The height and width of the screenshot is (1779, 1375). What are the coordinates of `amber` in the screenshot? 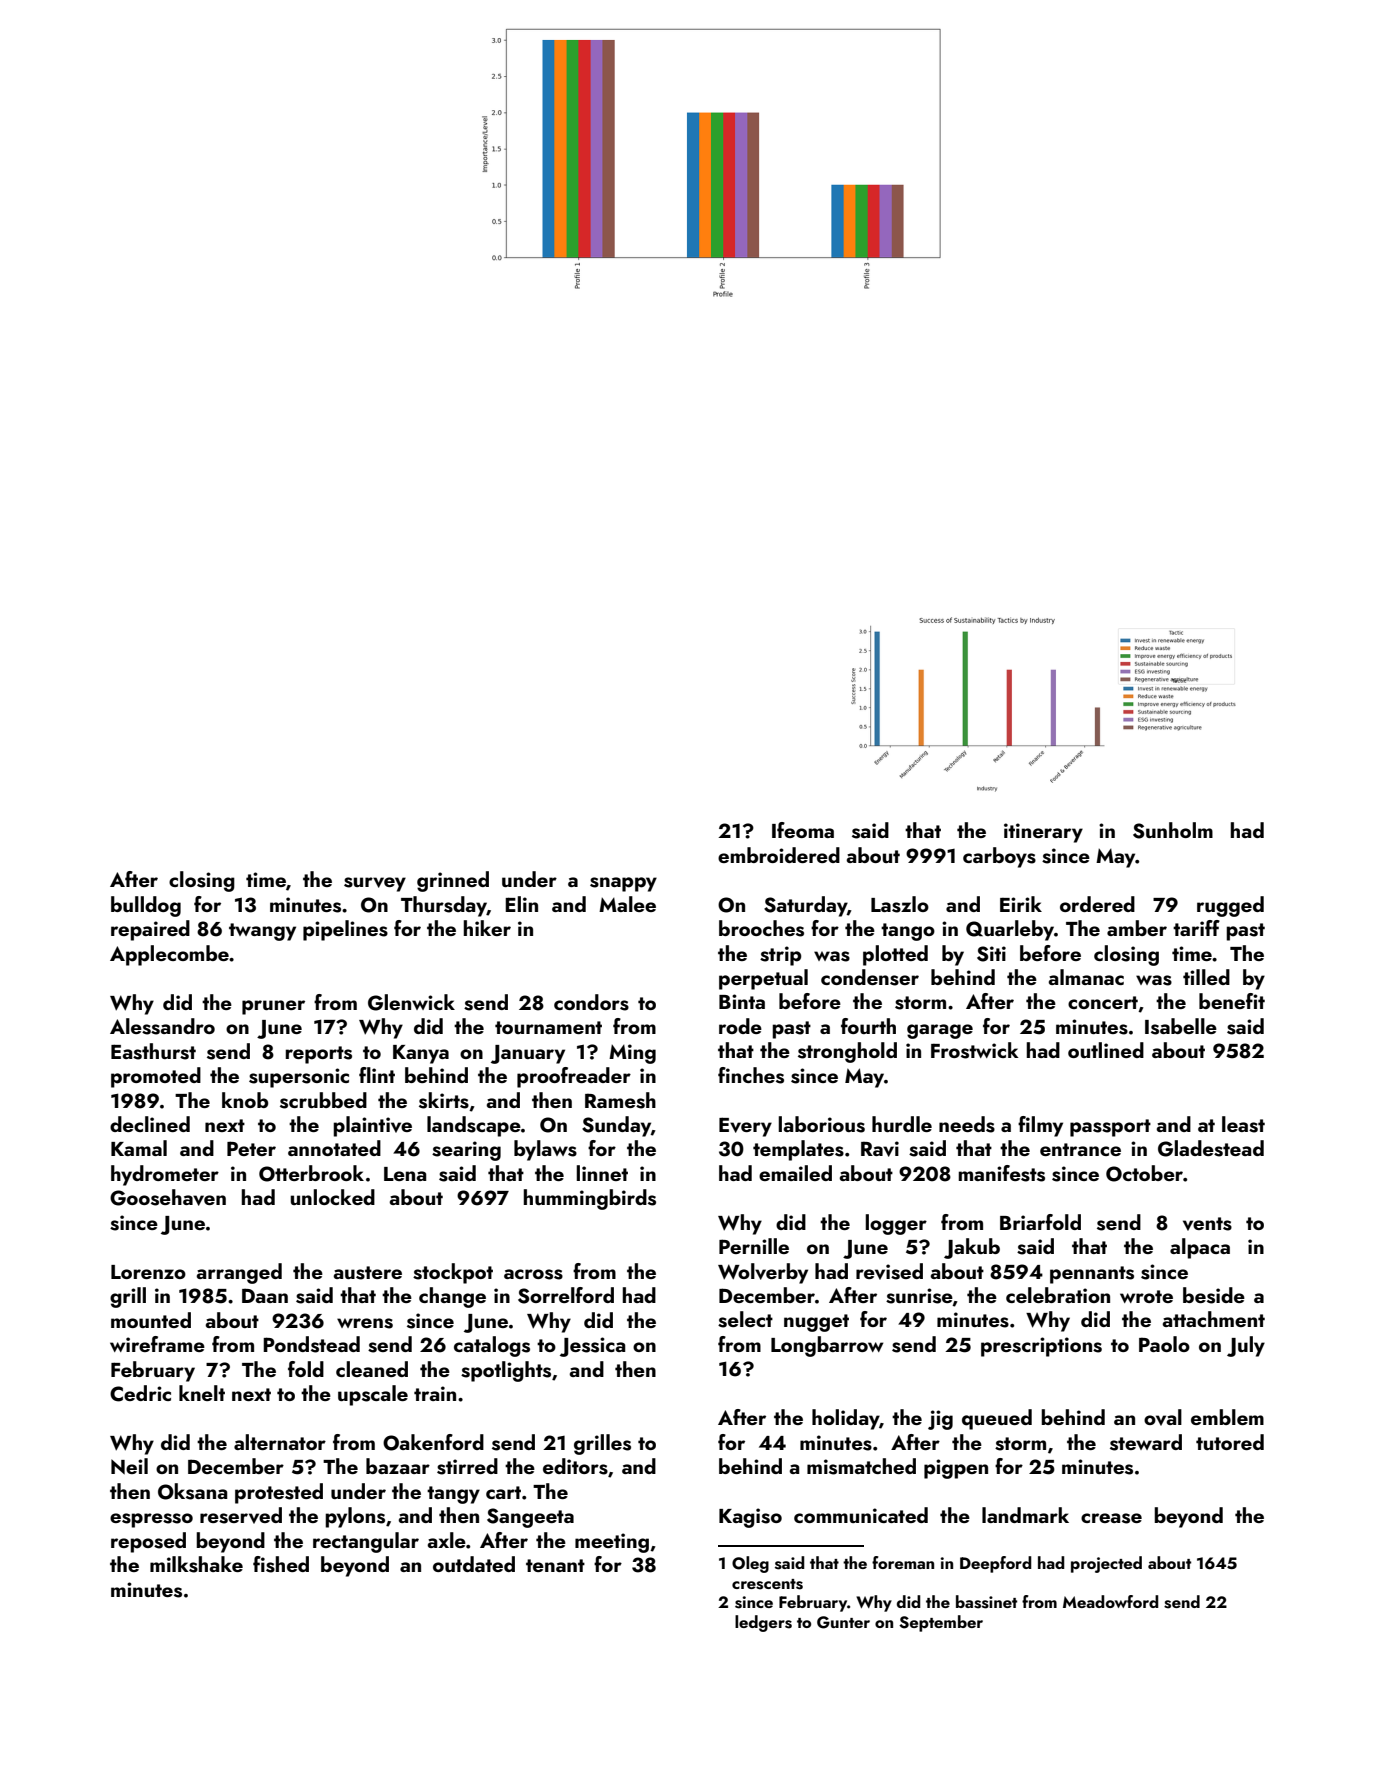 It's located at (1137, 928).
